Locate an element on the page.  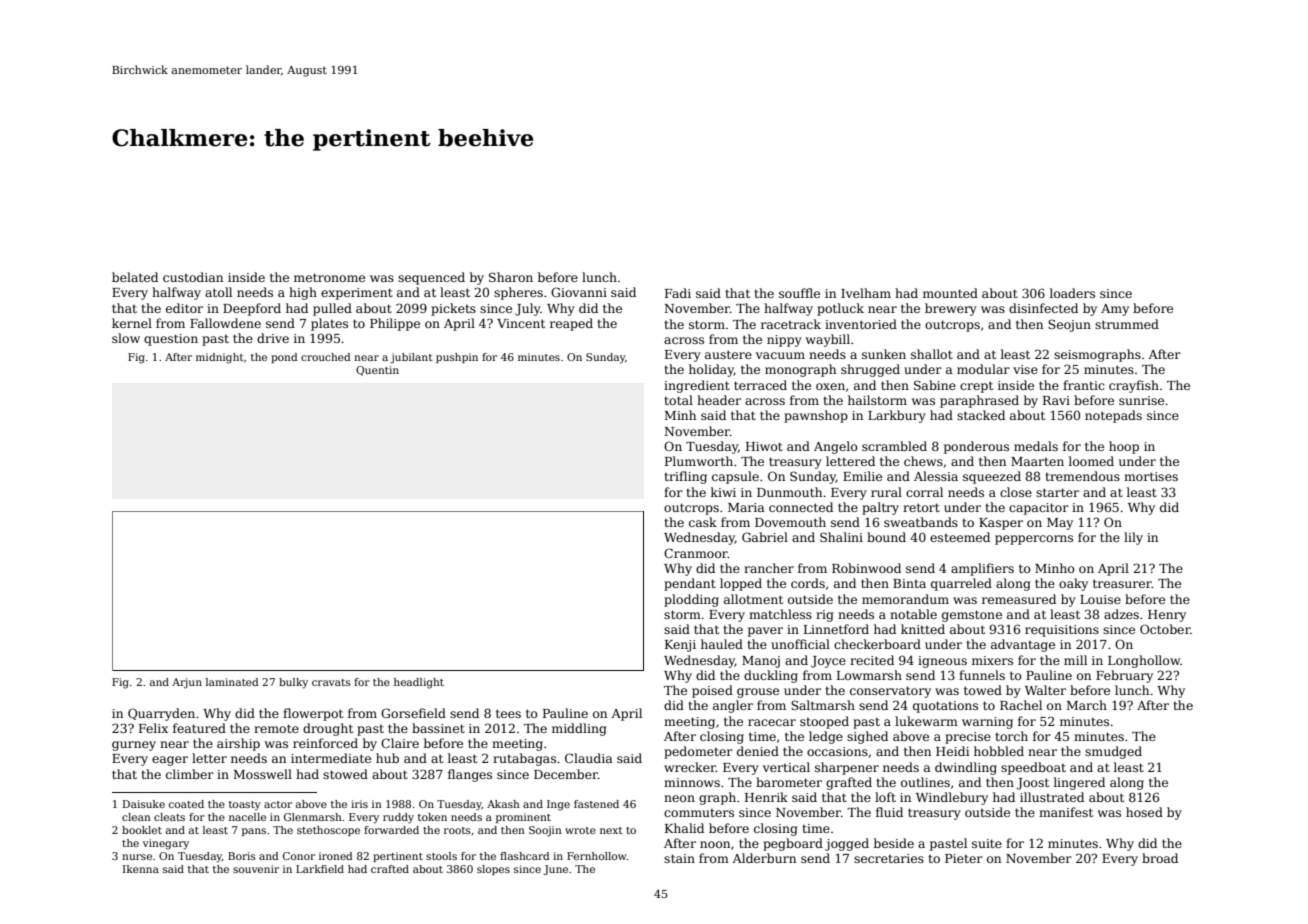
Dunmouth is located at coordinates (789, 492).
